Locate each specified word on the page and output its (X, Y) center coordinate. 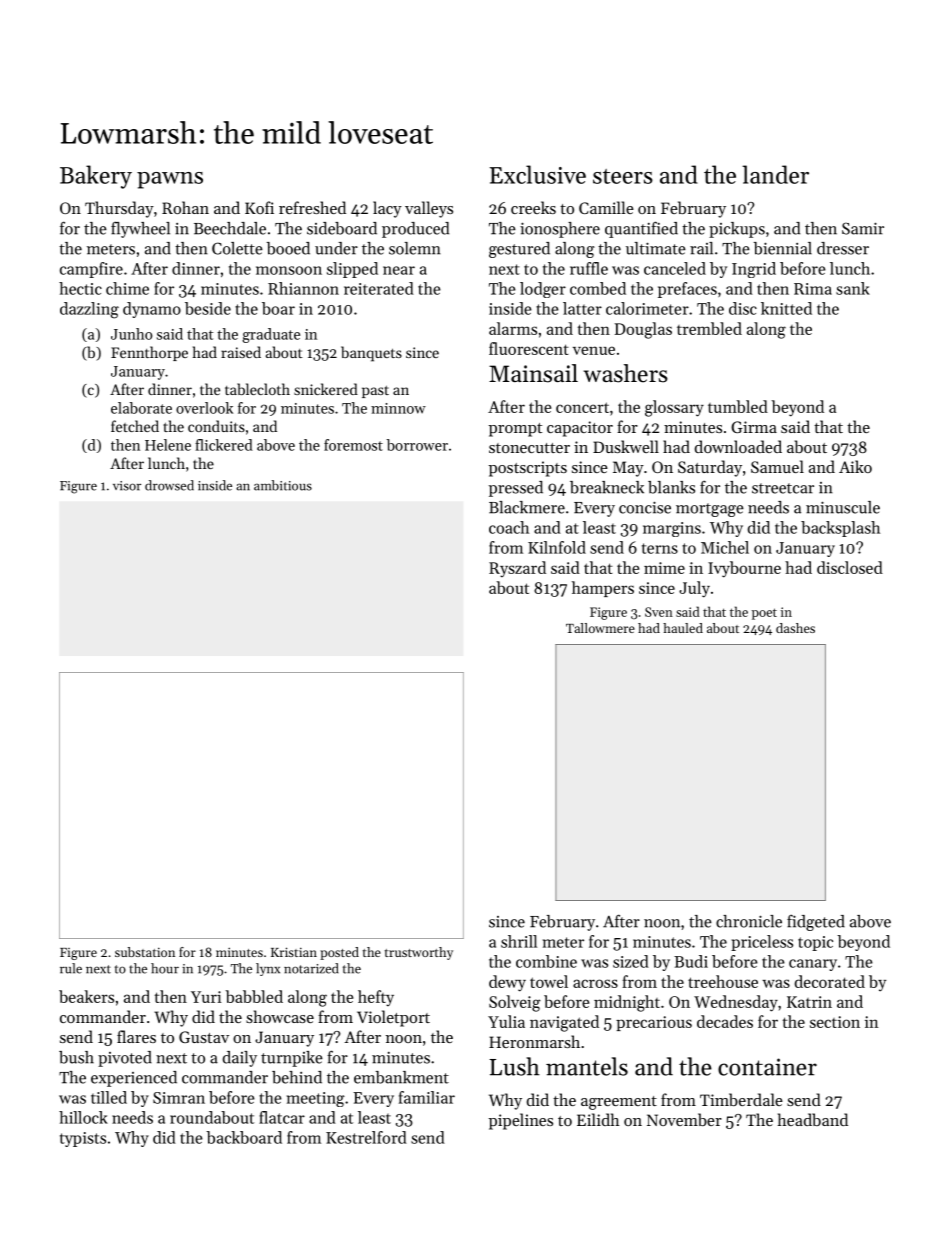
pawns (170, 180)
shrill (519, 941)
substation (145, 952)
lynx (268, 969)
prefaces (687, 290)
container (767, 1067)
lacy (387, 209)
